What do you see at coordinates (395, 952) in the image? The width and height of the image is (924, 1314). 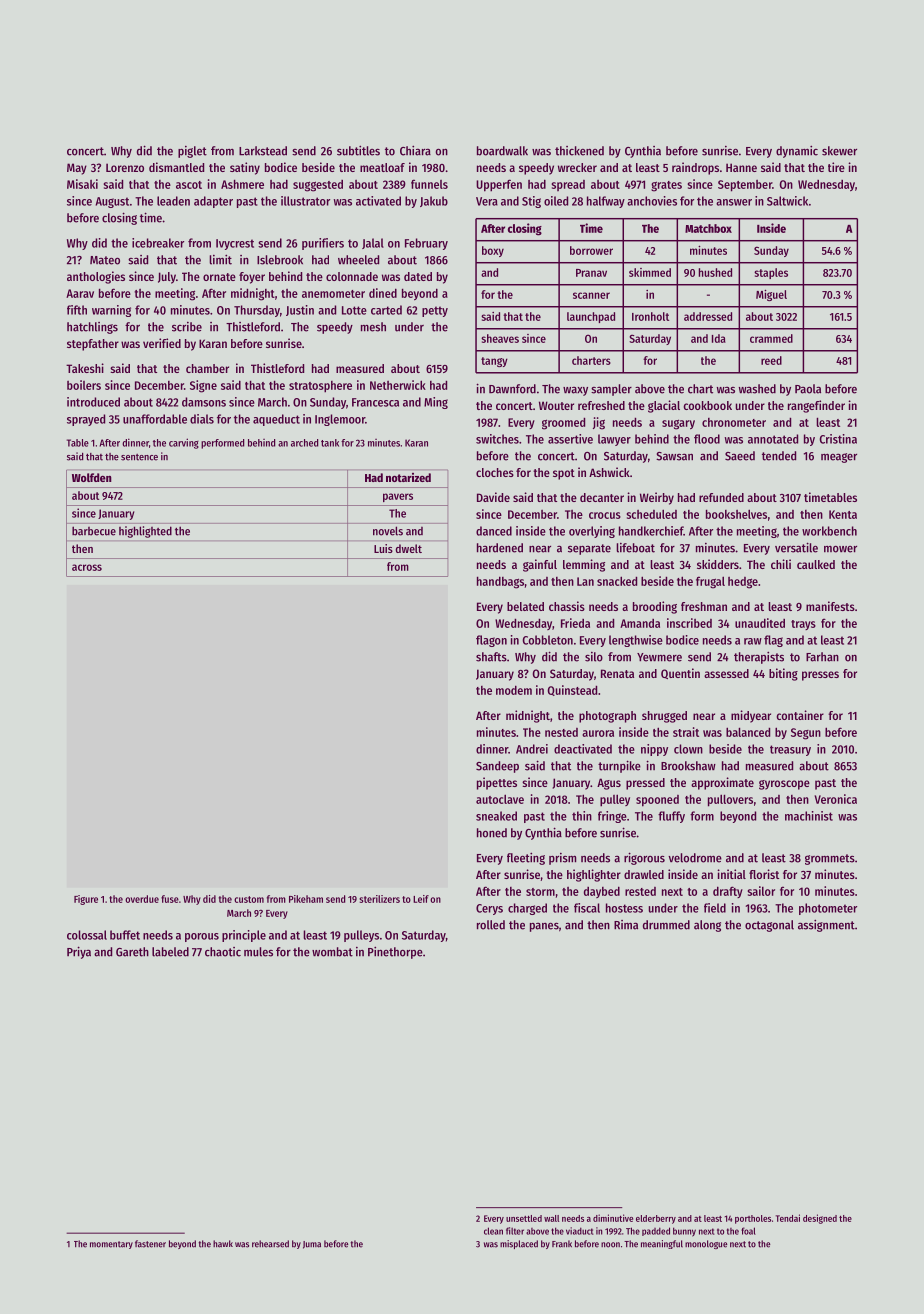 I see `Pinethorpe` at bounding box center [395, 952].
